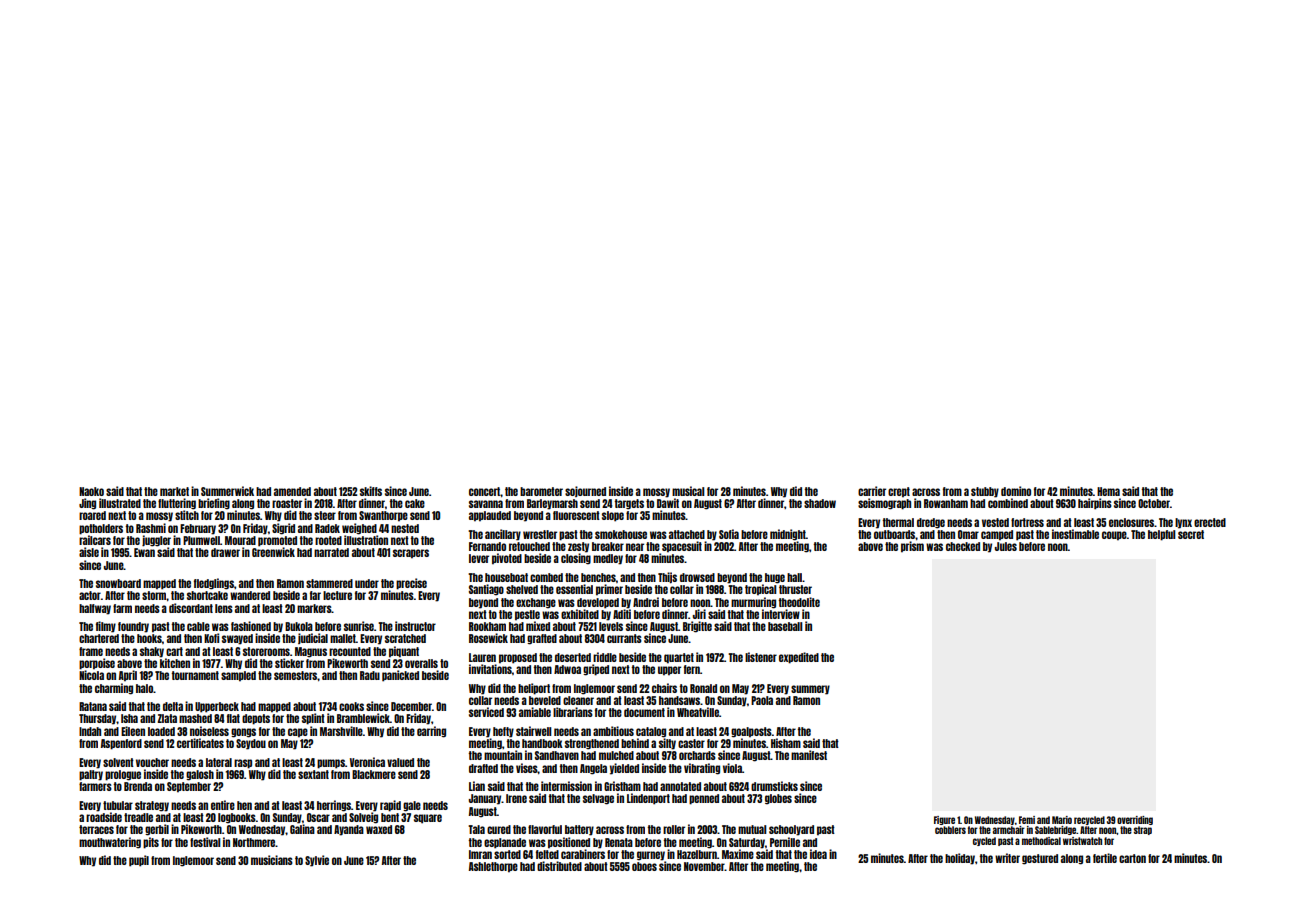  What do you see at coordinates (359, 626) in the document?
I see `sunrise` at bounding box center [359, 626].
